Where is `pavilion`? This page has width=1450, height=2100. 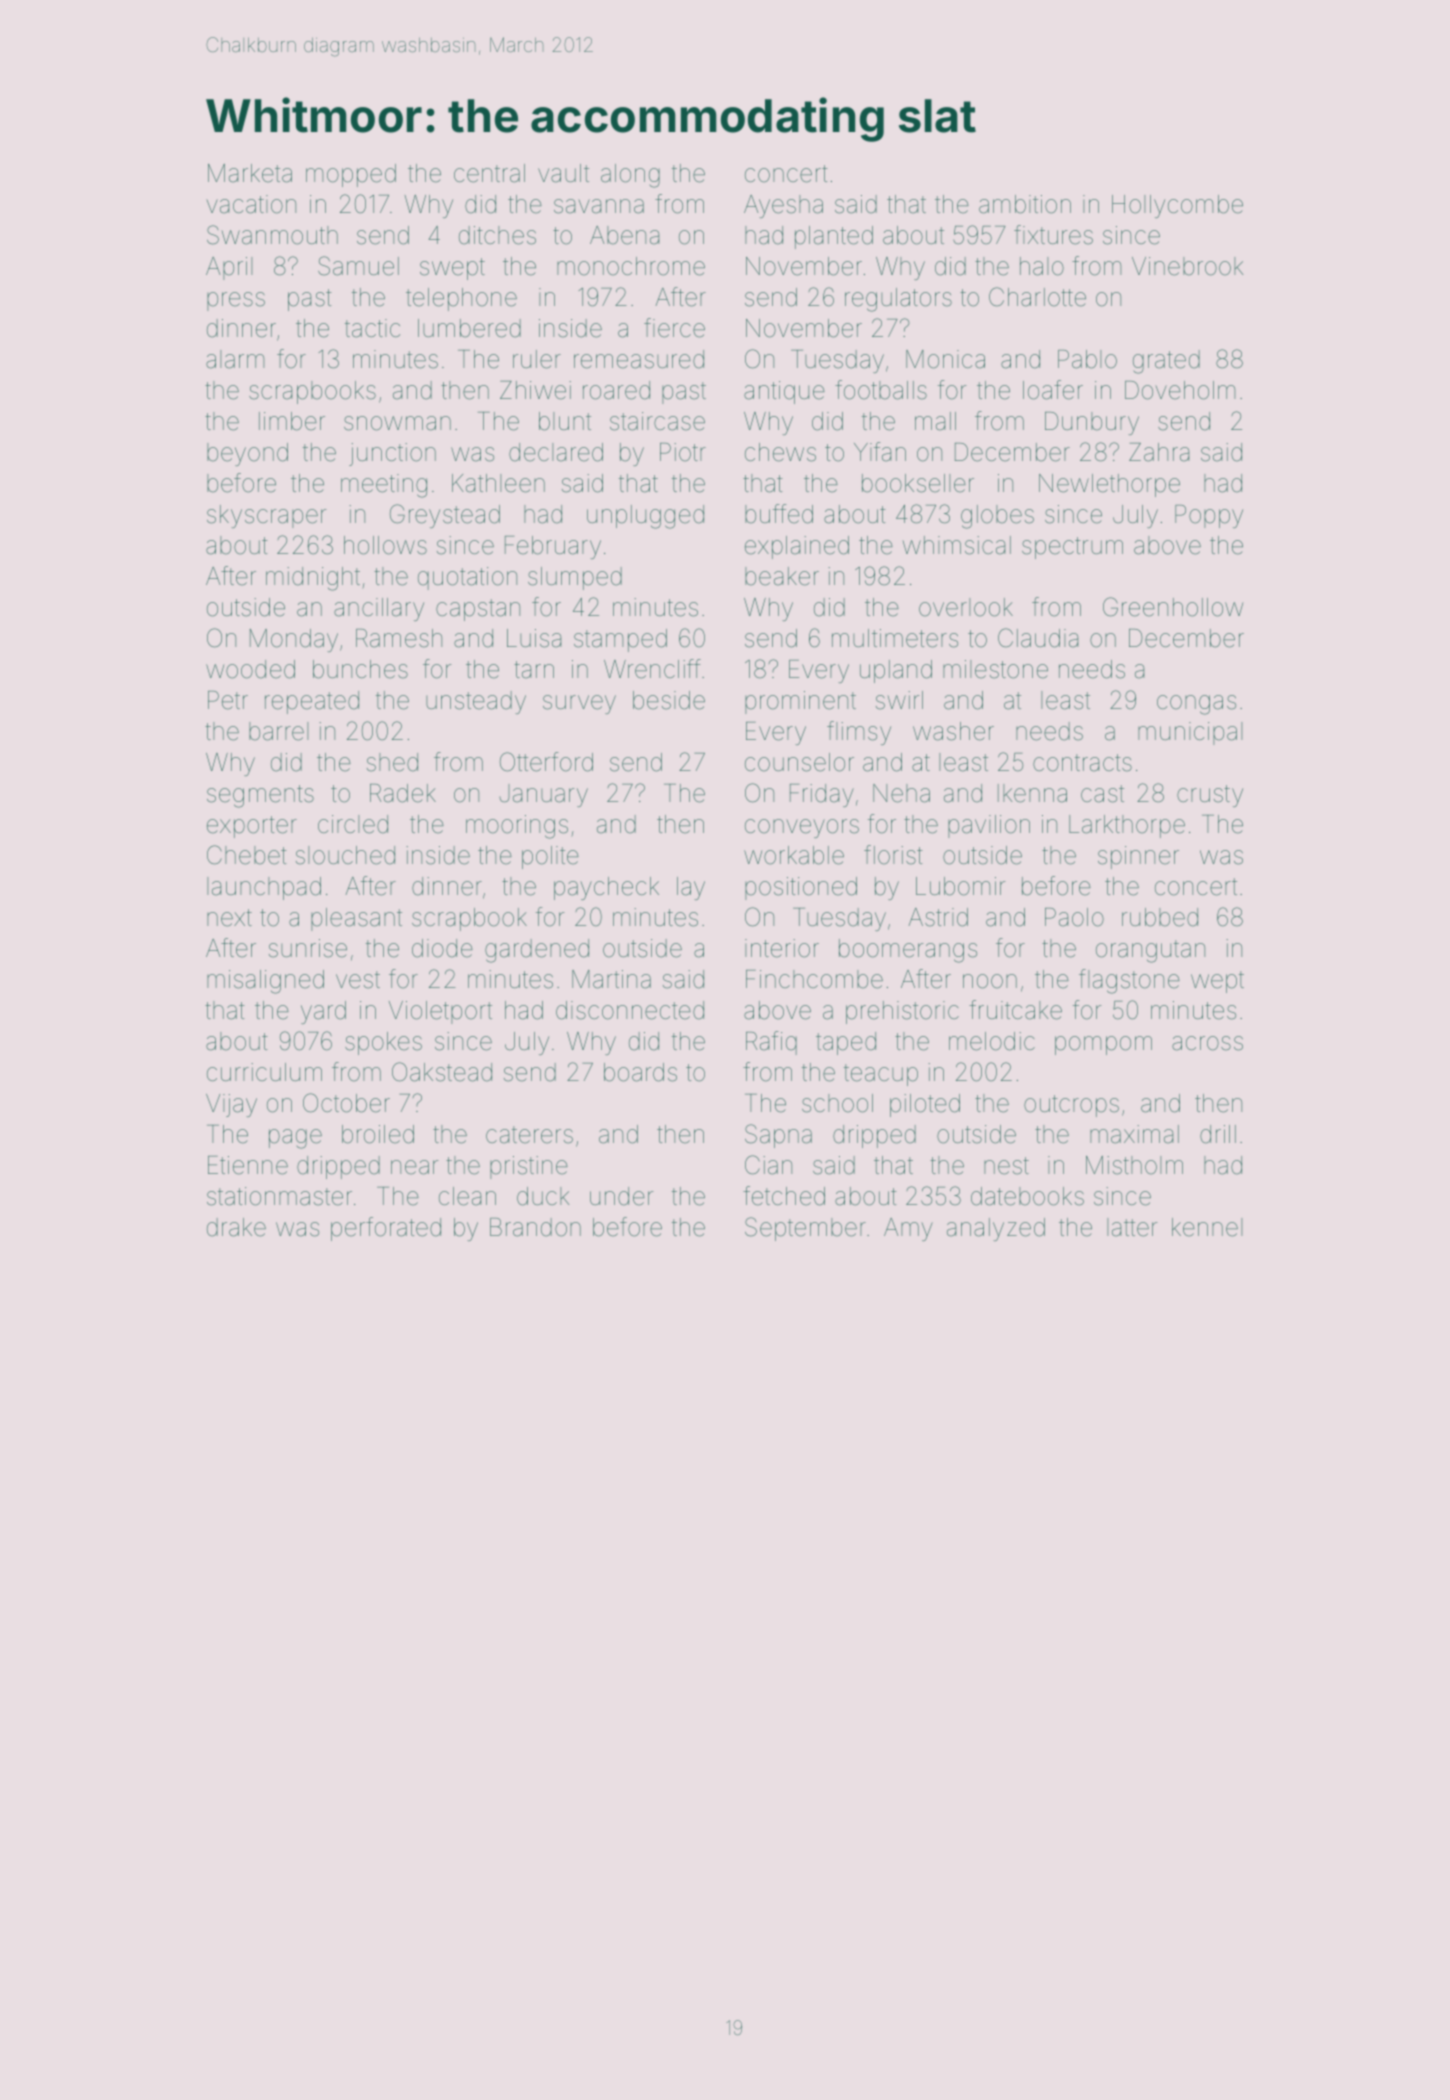
pavilion is located at coordinates (989, 826).
